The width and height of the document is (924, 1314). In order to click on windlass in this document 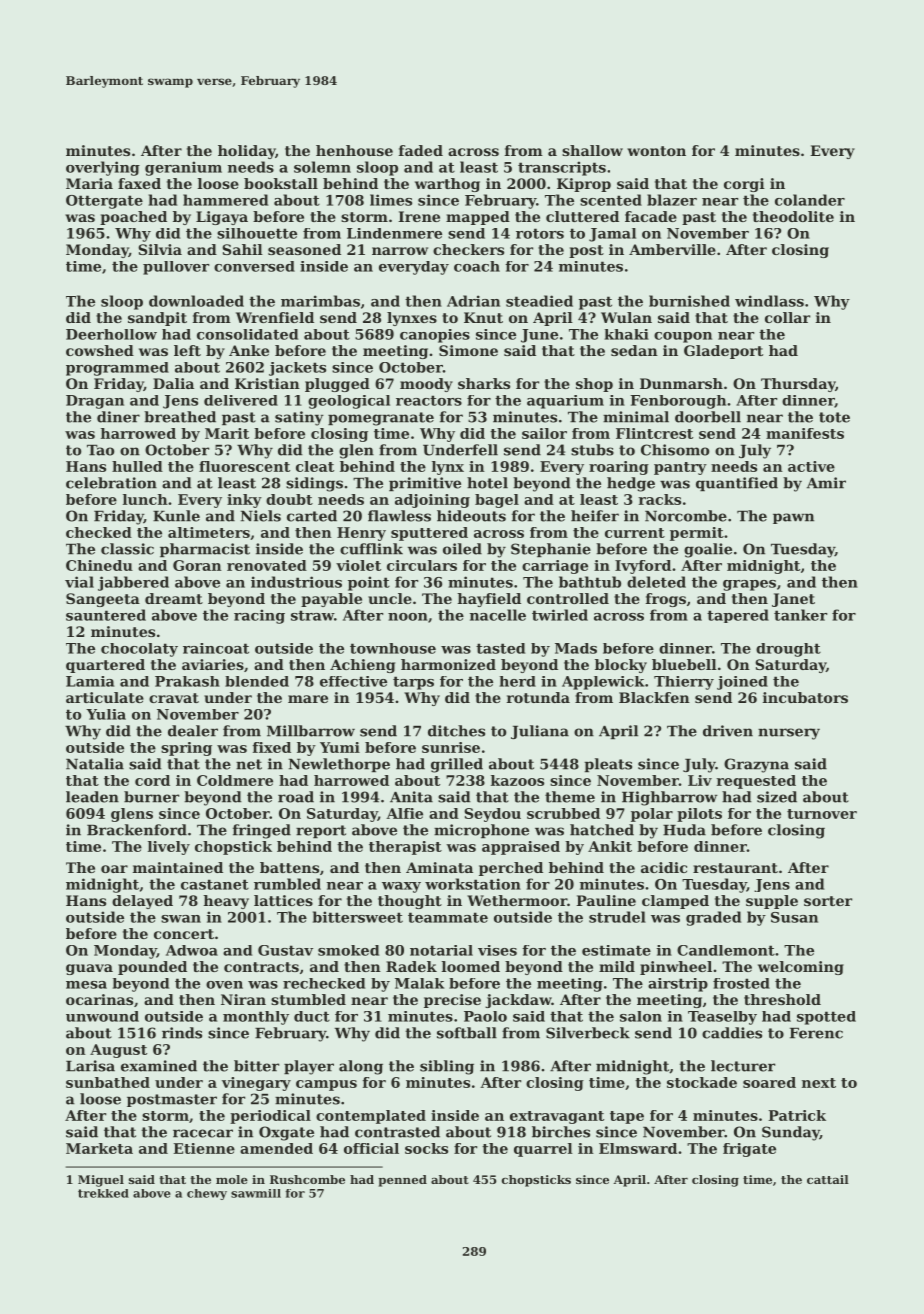, I will do `click(769, 301)`.
